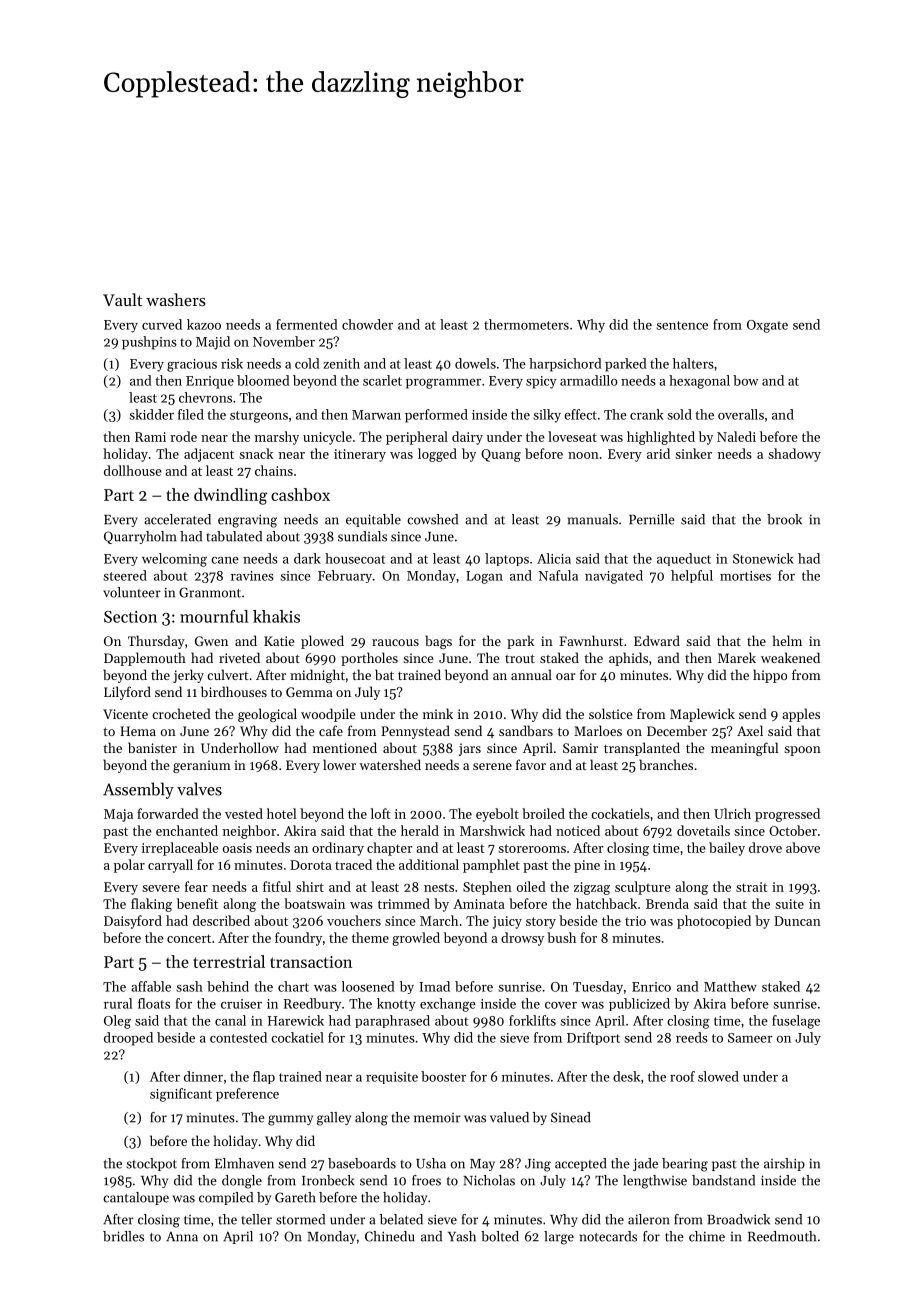 The height and width of the document is (1308, 924). Describe the element at coordinates (136, 1198) in the document. I see `cantaloupe` at that location.
